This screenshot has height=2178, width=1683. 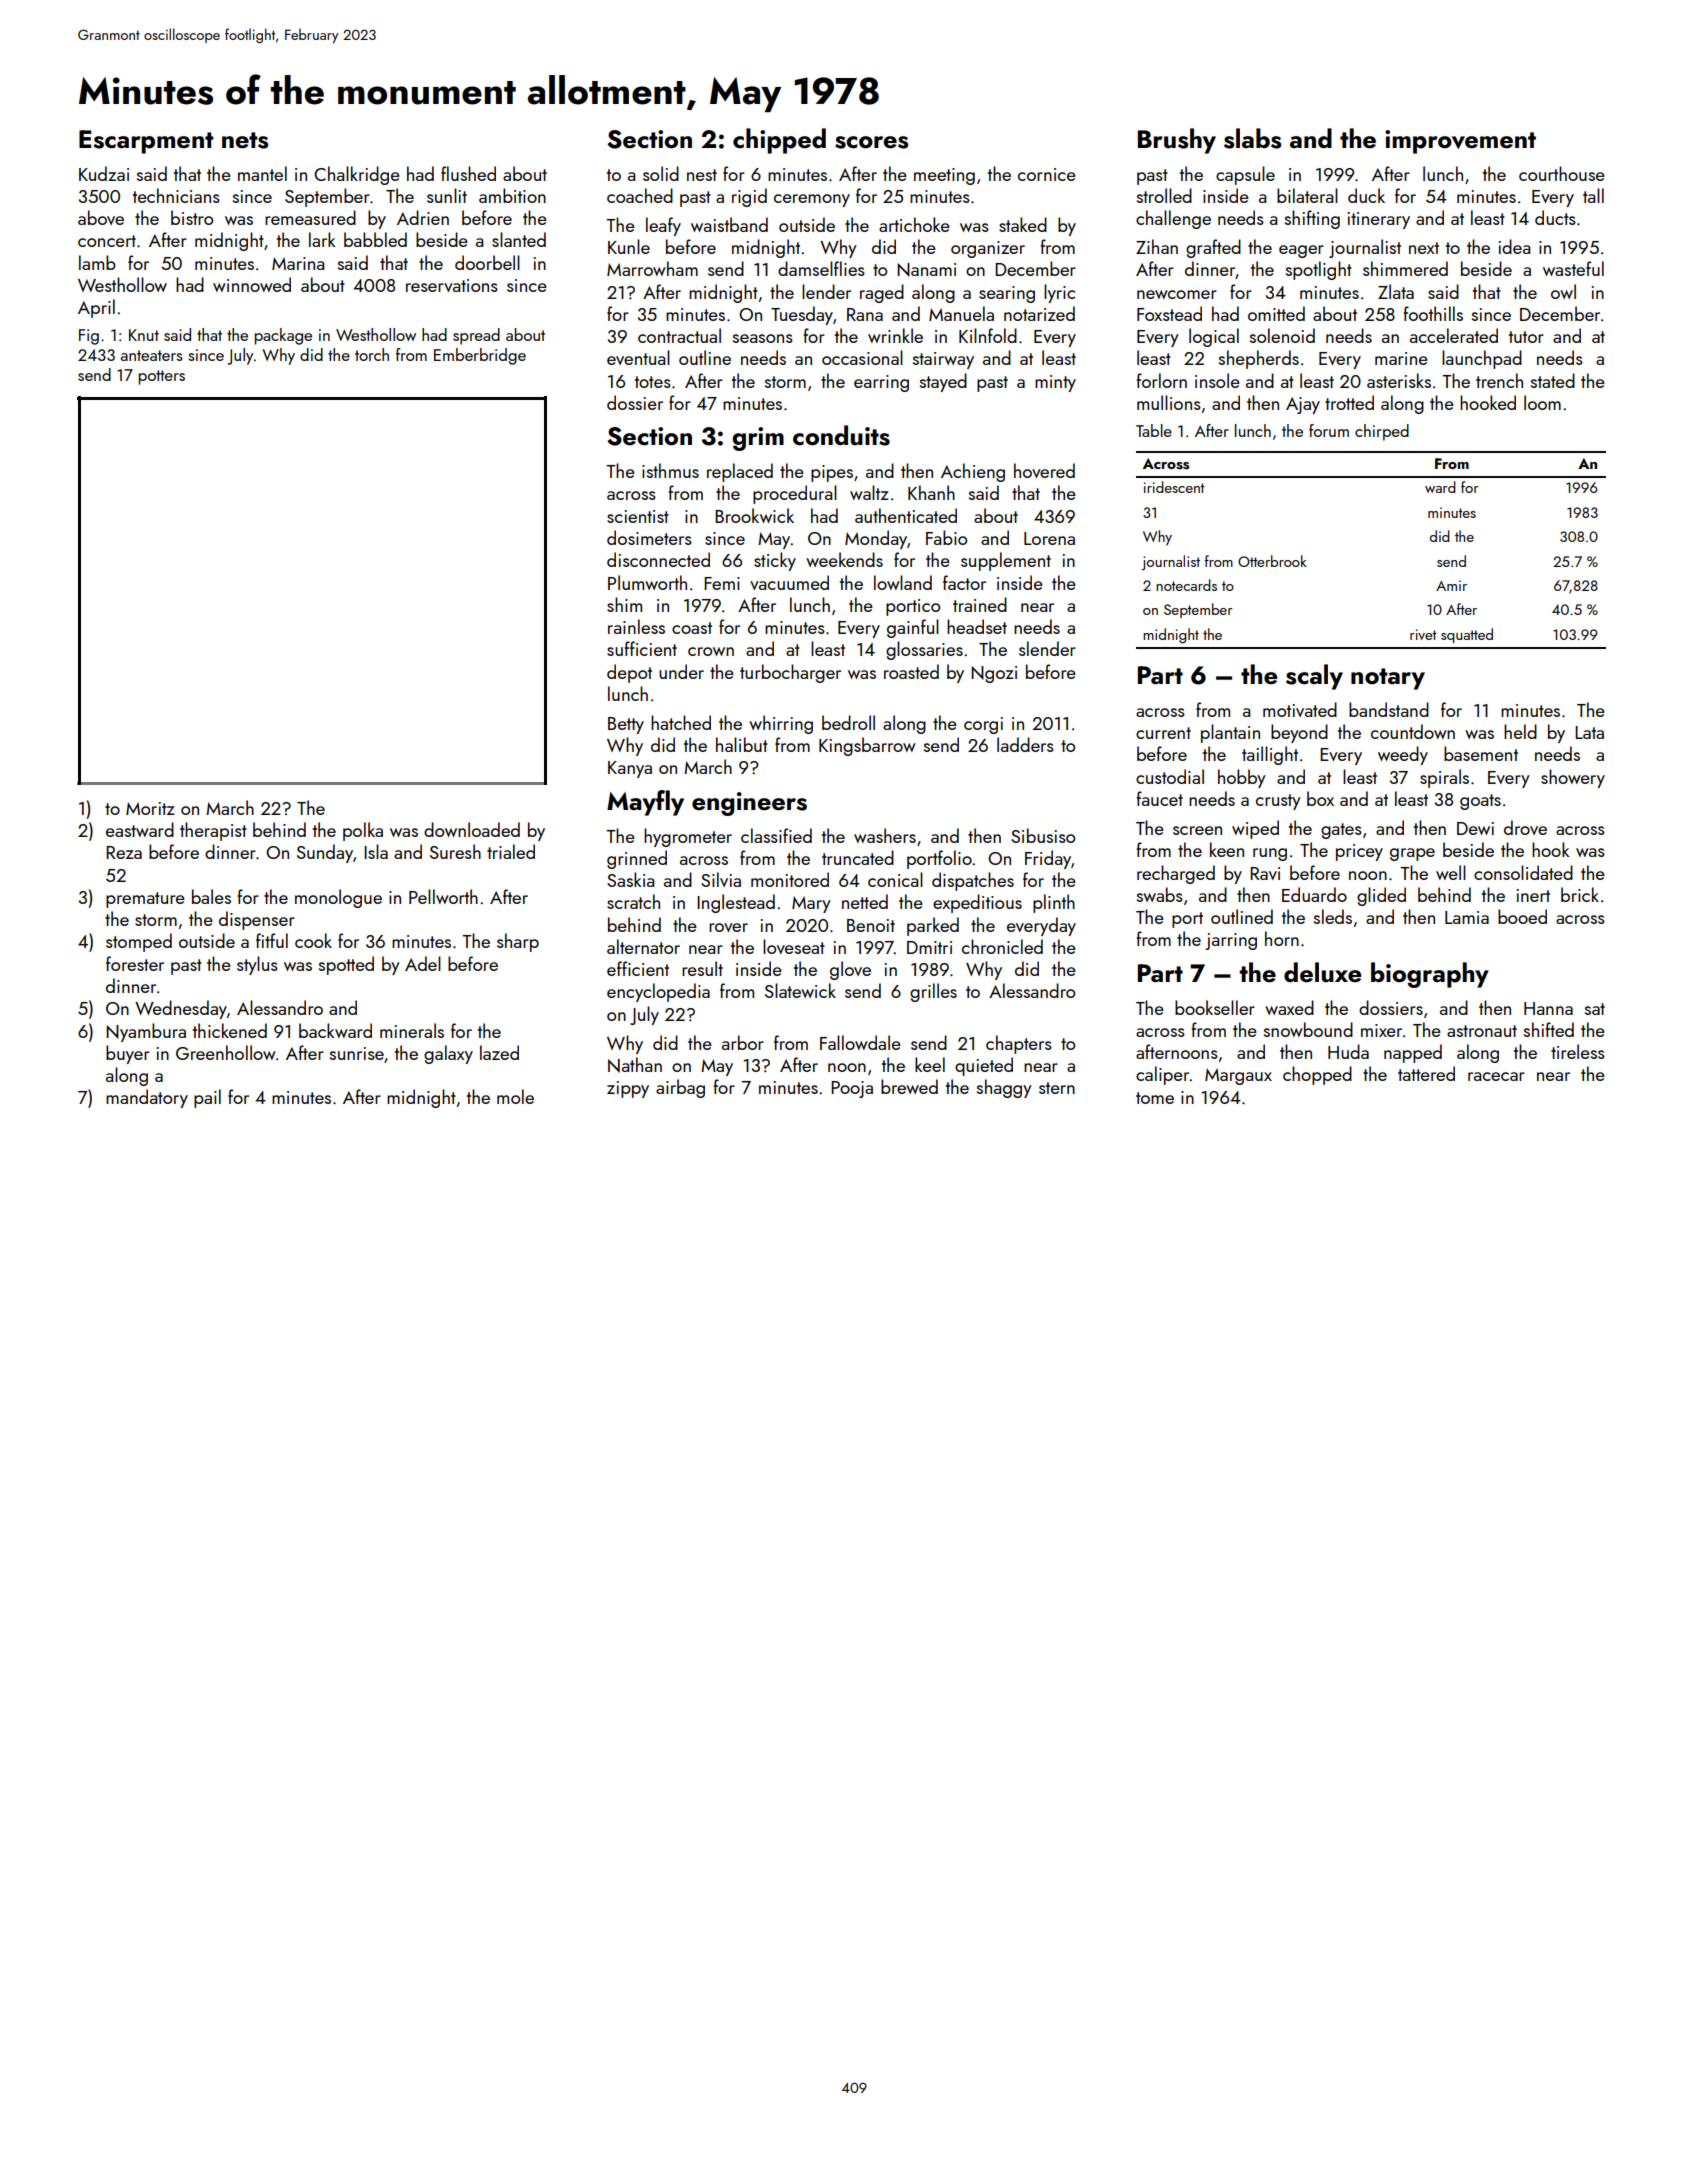 What do you see at coordinates (638, 516) in the screenshot?
I see `scientist` at bounding box center [638, 516].
